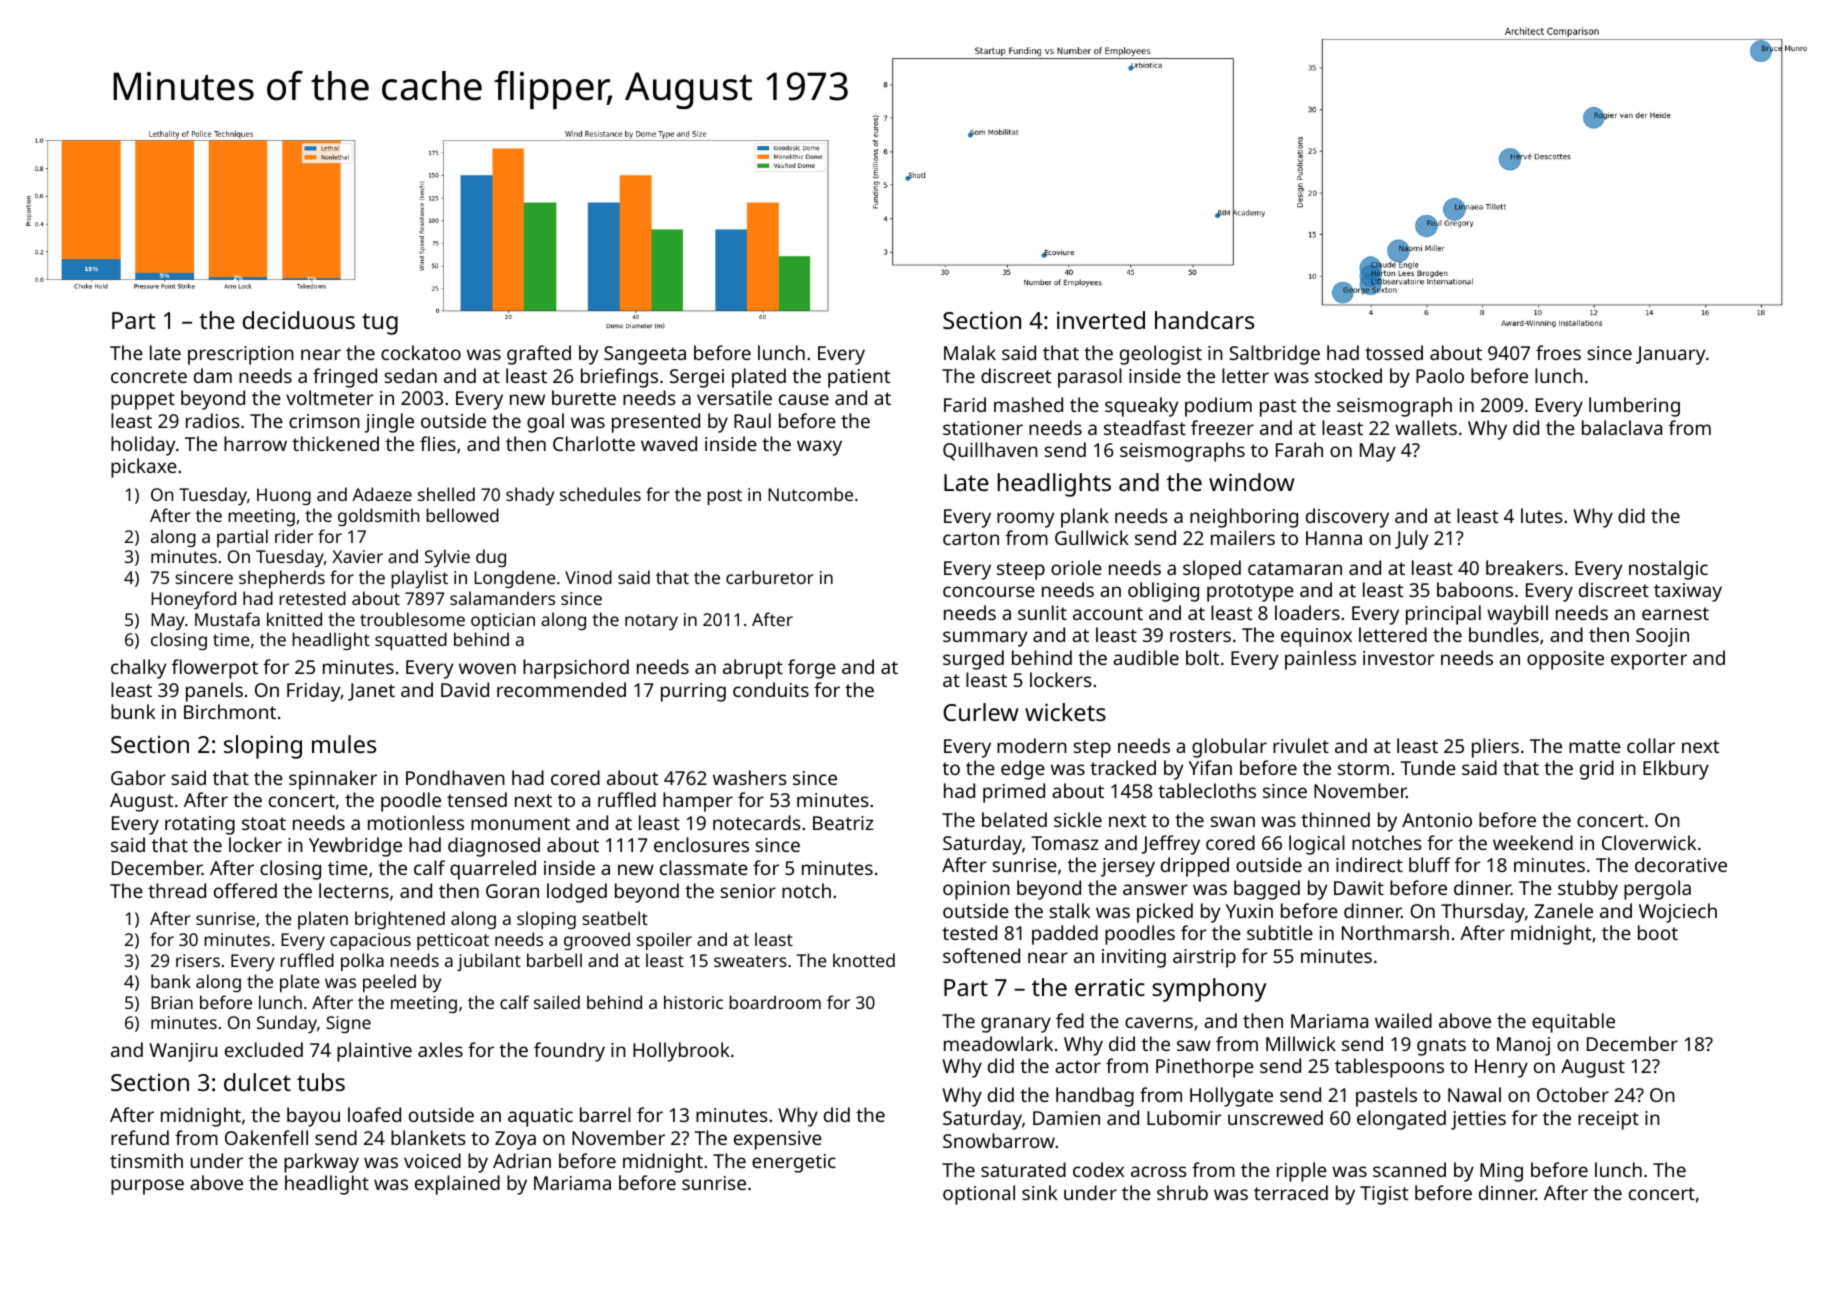  Describe the element at coordinates (299, 320) in the image. I see `deciduous` at that location.
